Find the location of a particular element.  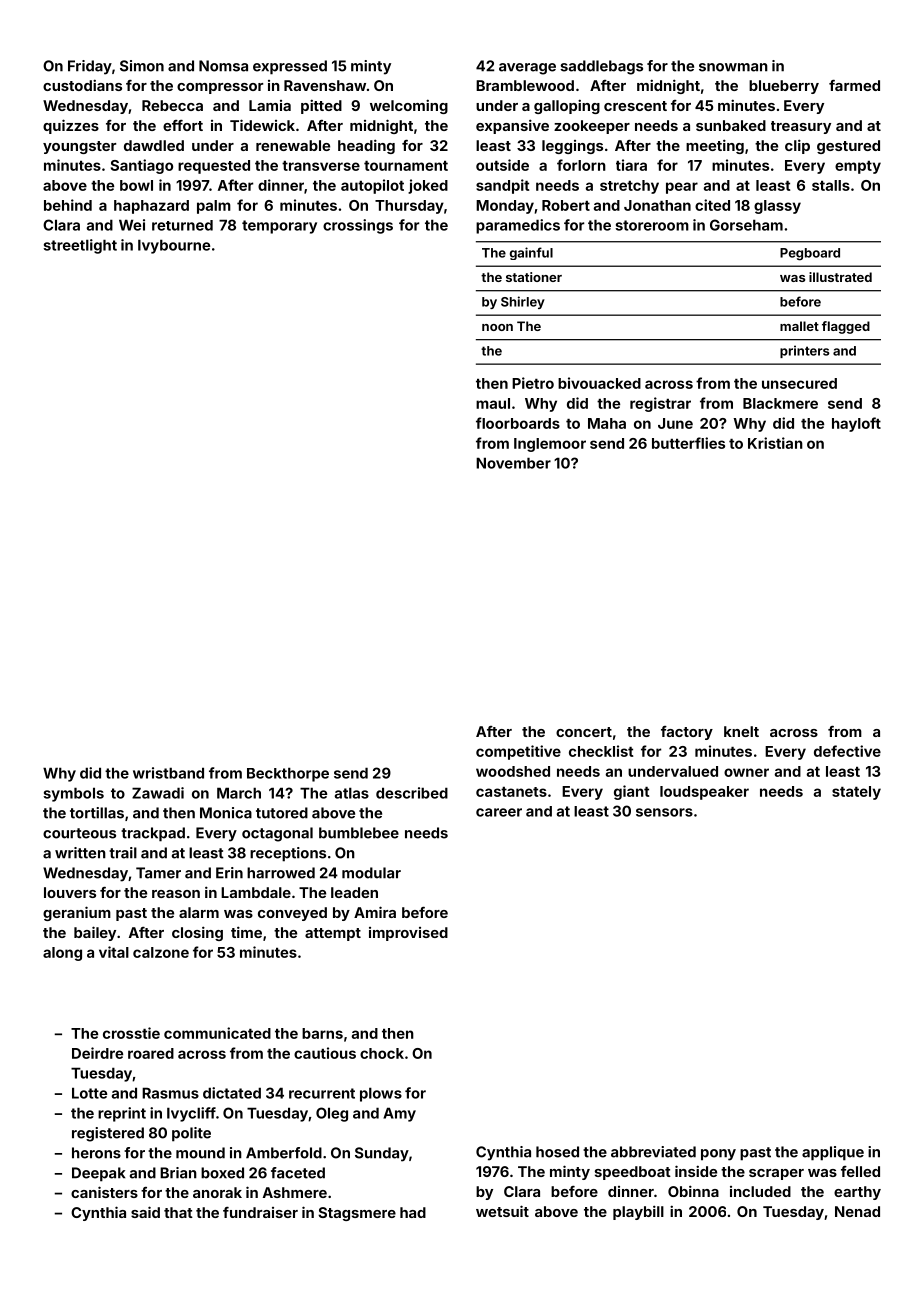

hayloft is located at coordinates (856, 424).
